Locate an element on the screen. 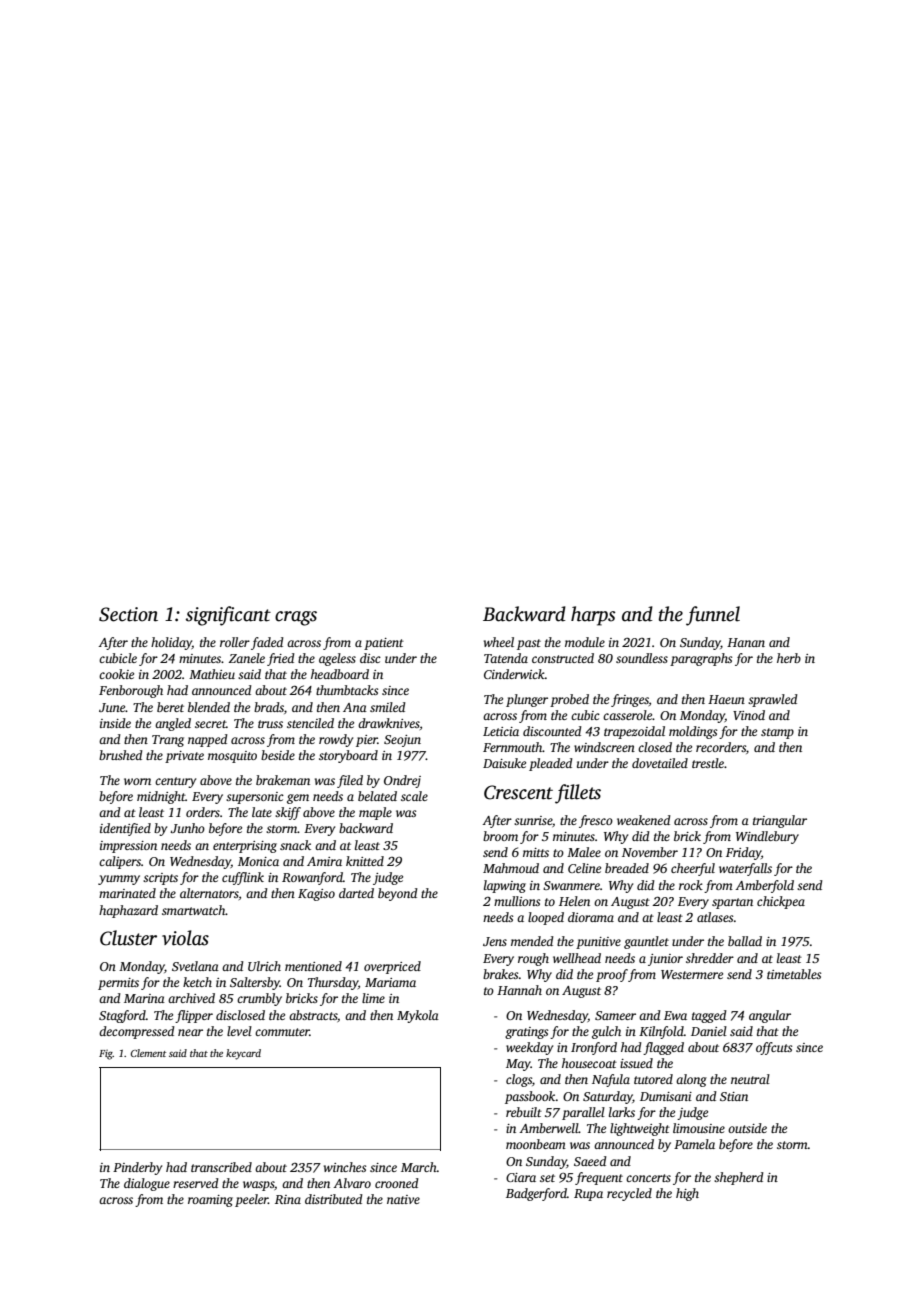 This screenshot has height=1308, width=924. crags is located at coordinates (296, 618).
